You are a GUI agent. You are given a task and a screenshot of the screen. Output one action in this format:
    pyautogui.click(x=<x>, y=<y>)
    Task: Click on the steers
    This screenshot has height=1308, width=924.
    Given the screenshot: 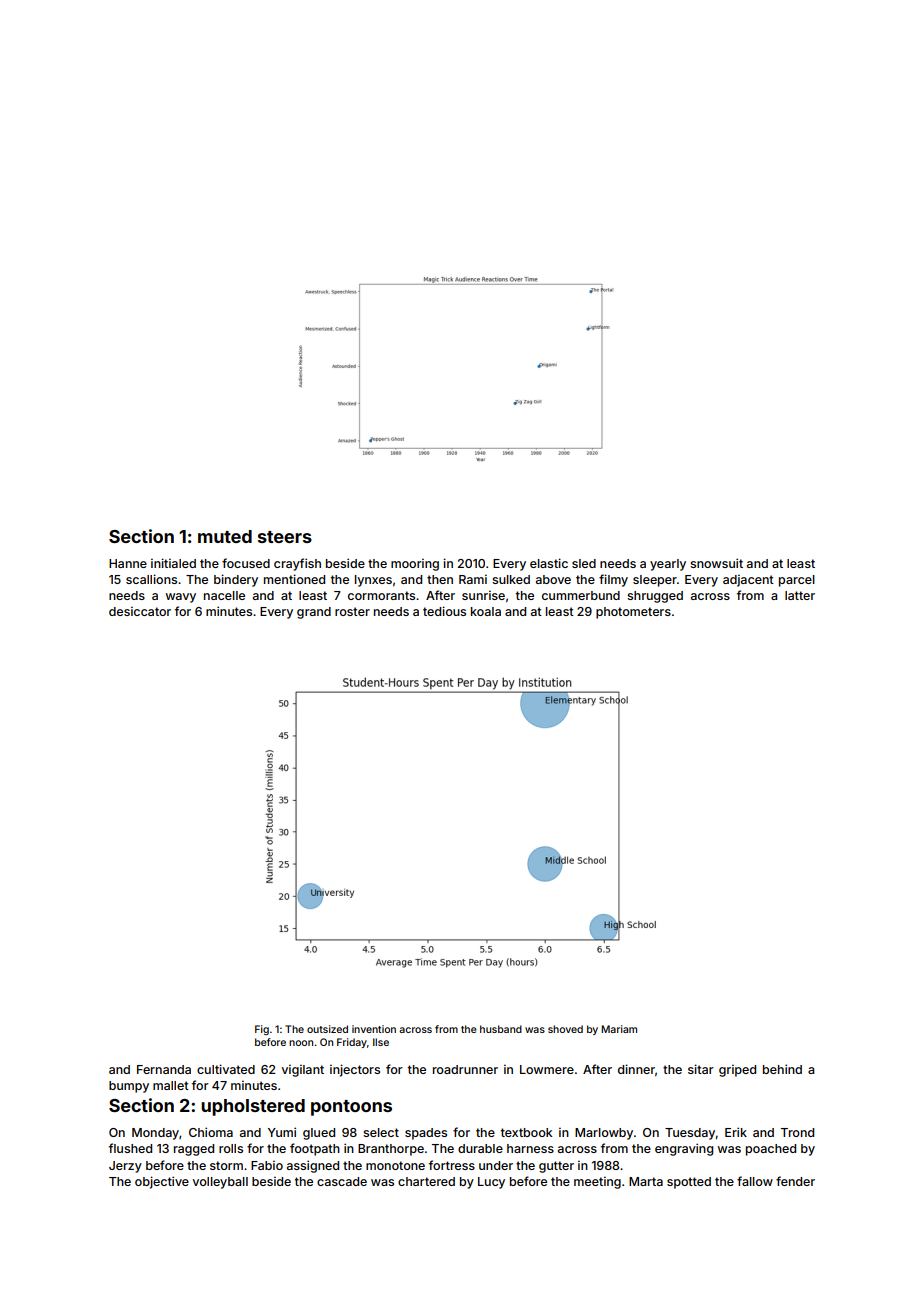 What is the action you would take?
    pyautogui.click(x=285, y=537)
